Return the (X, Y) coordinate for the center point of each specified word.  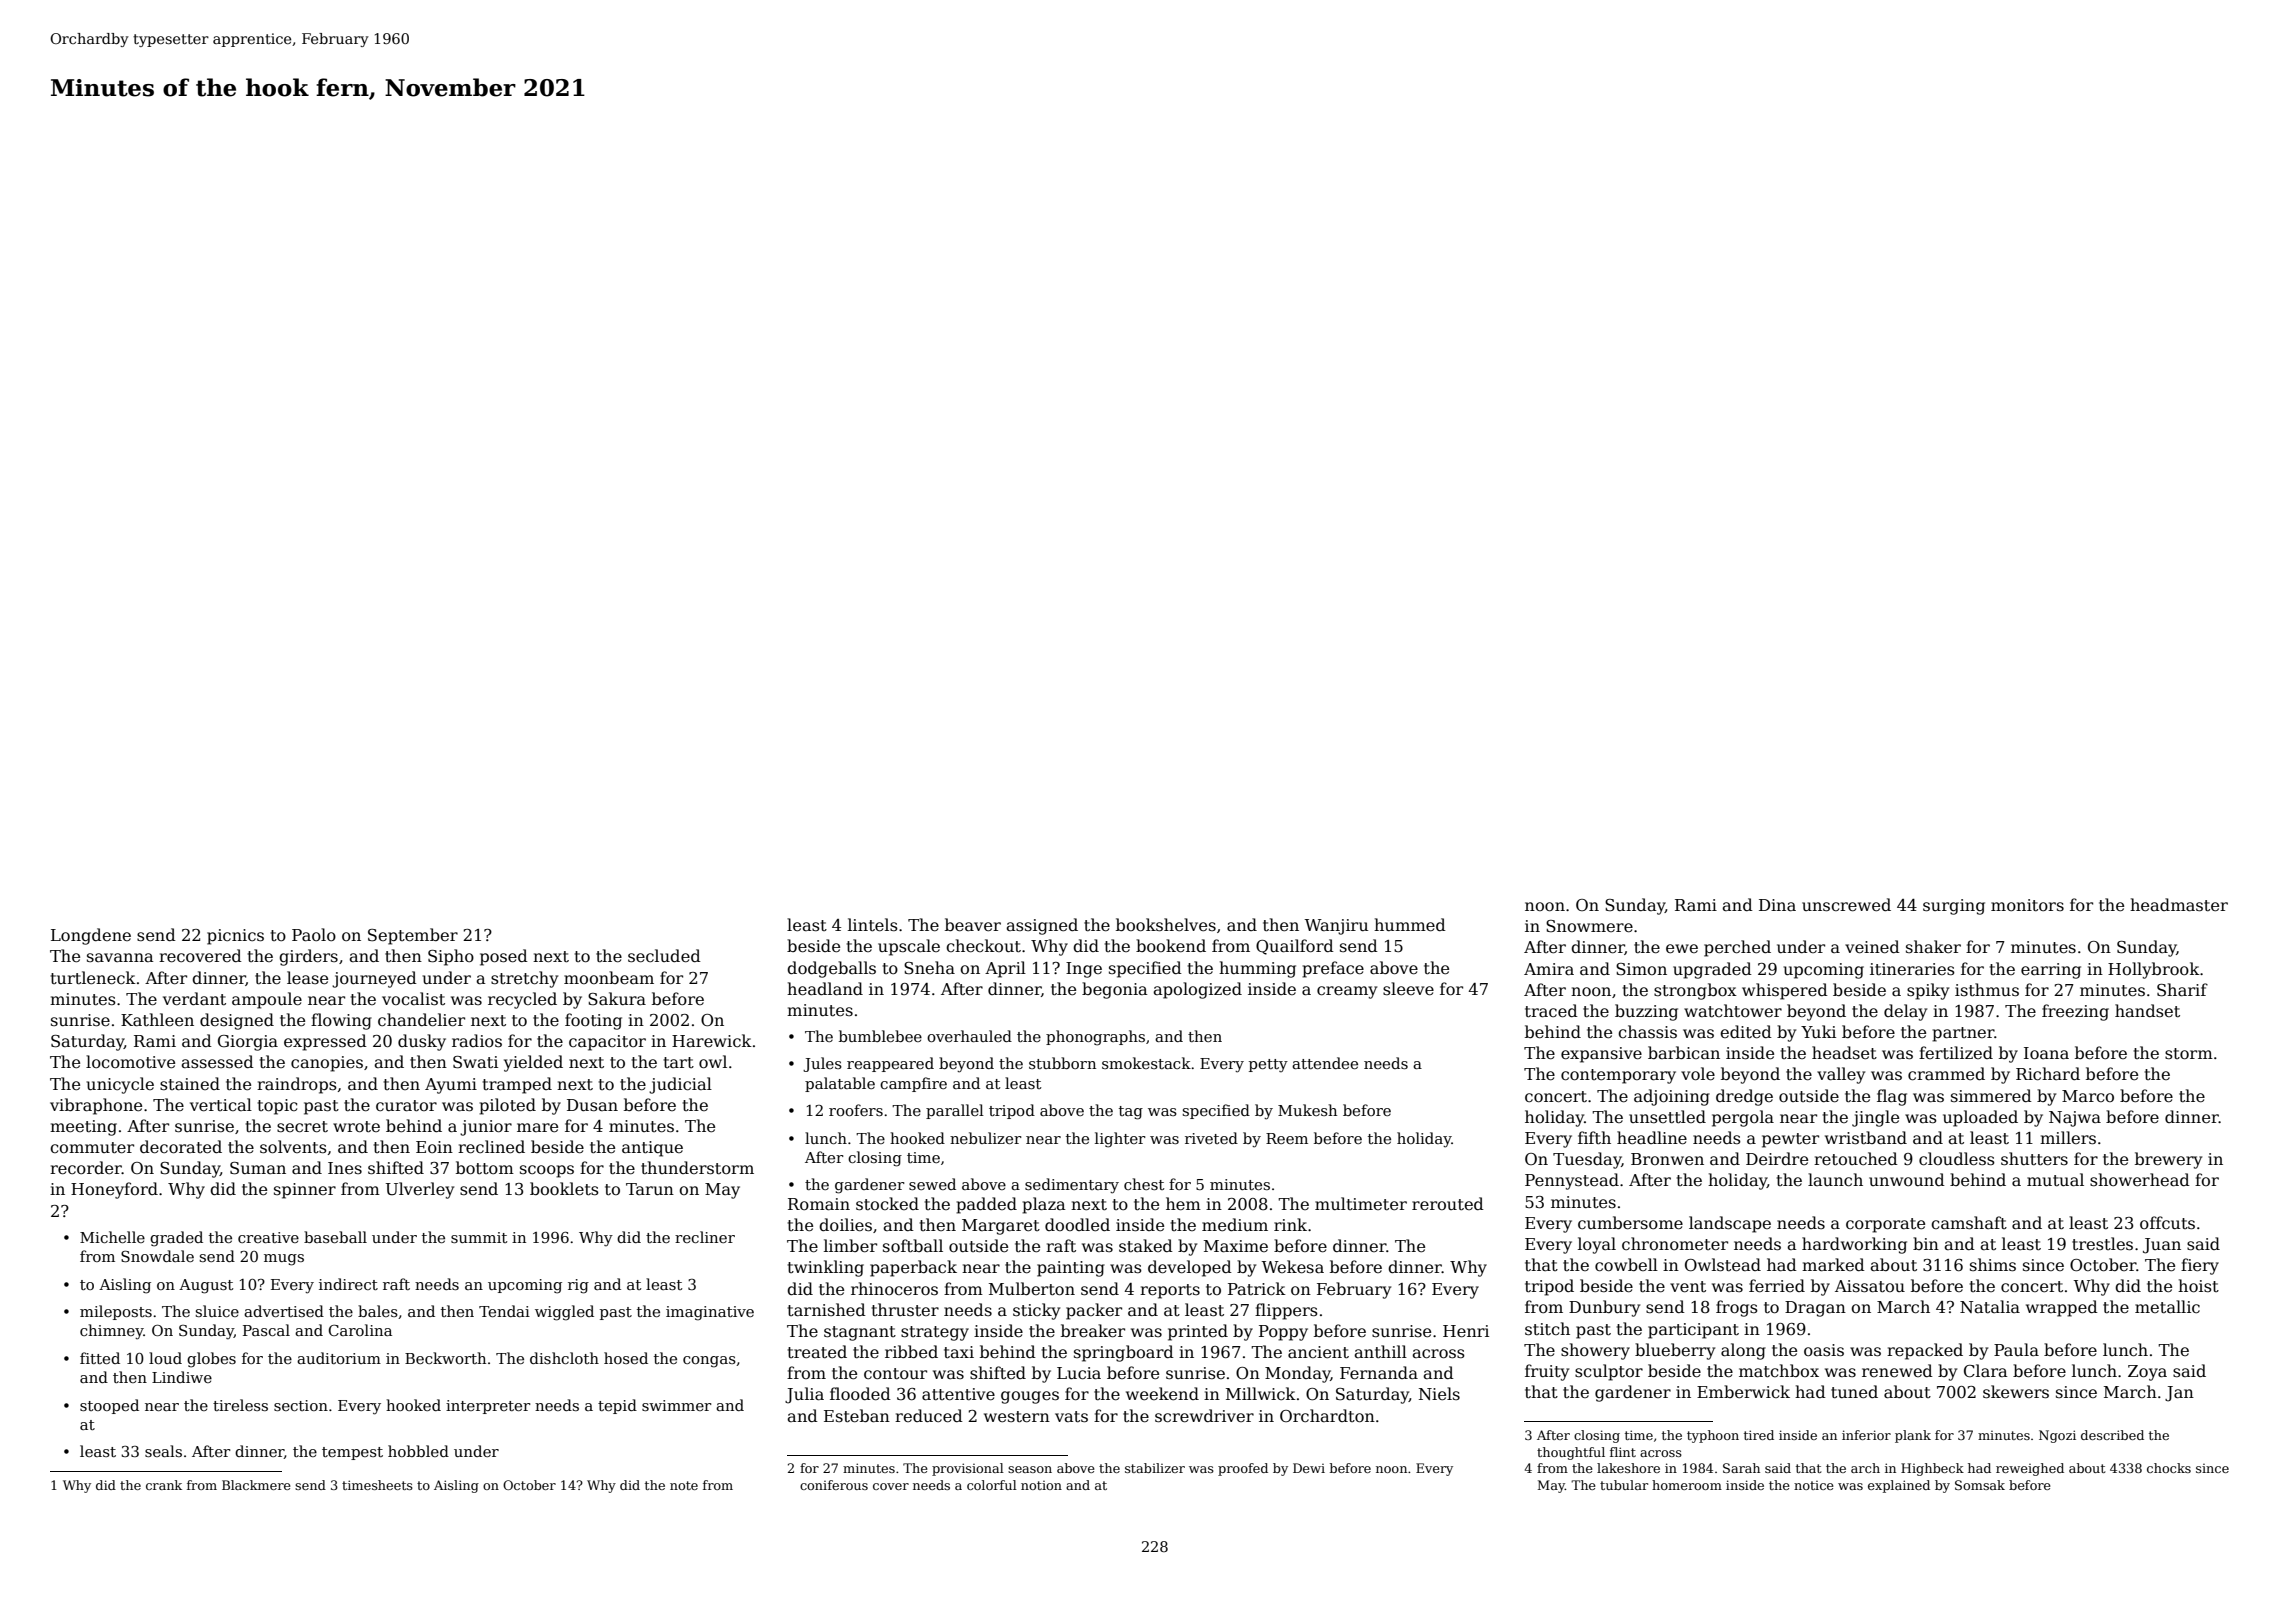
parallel (955, 1111)
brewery (2168, 1160)
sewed (932, 1184)
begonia (1115, 990)
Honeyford (114, 1190)
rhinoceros (894, 1289)
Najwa (2075, 1119)
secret (302, 1127)
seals (163, 1451)
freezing (2075, 1012)
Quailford (1295, 947)
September (413, 936)
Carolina (360, 1330)
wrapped (2062, 1308)
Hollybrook (2154, 970)
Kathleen (157, 1020)
